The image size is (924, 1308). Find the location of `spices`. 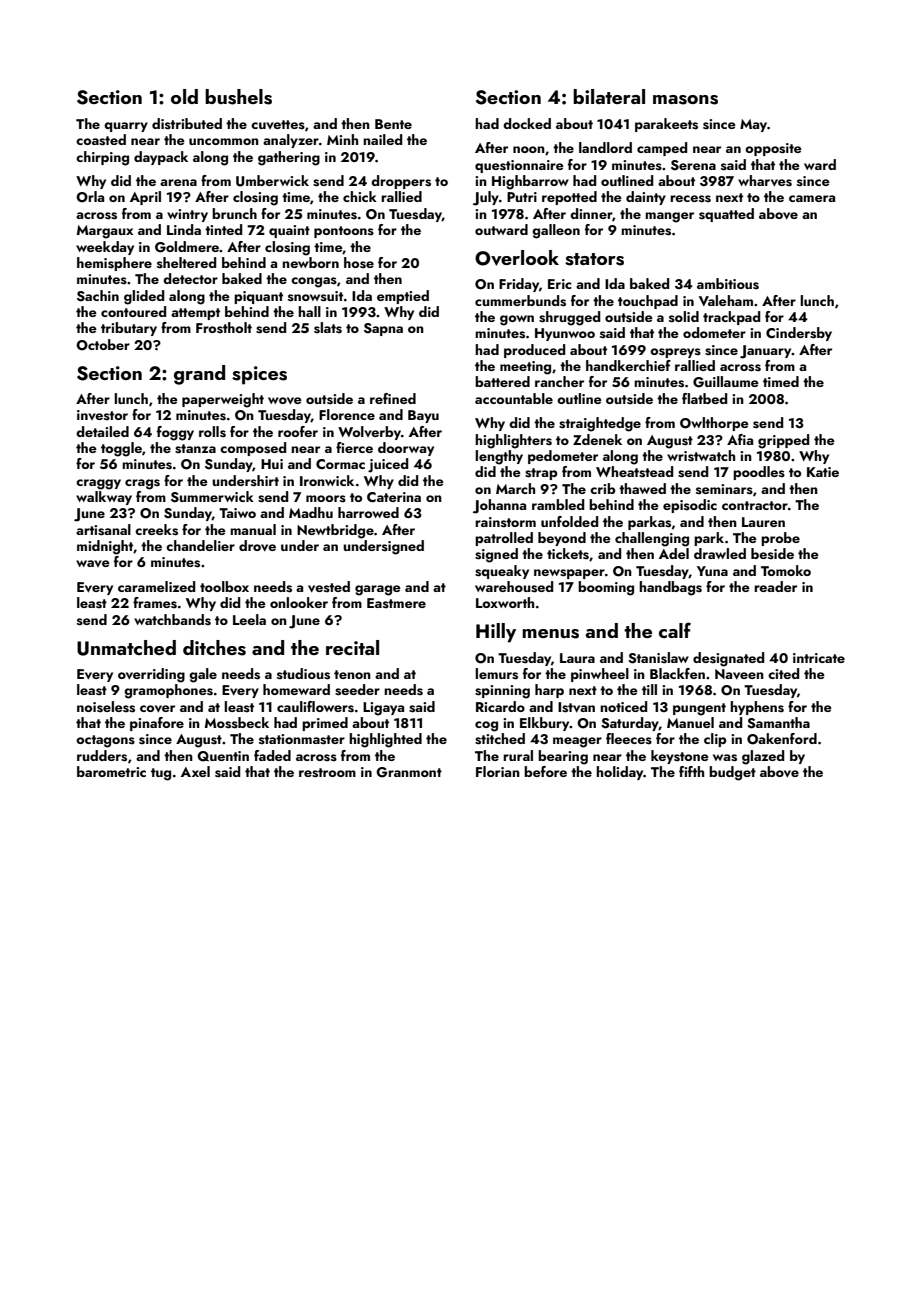

spices is located at coordinates (259, 375).
